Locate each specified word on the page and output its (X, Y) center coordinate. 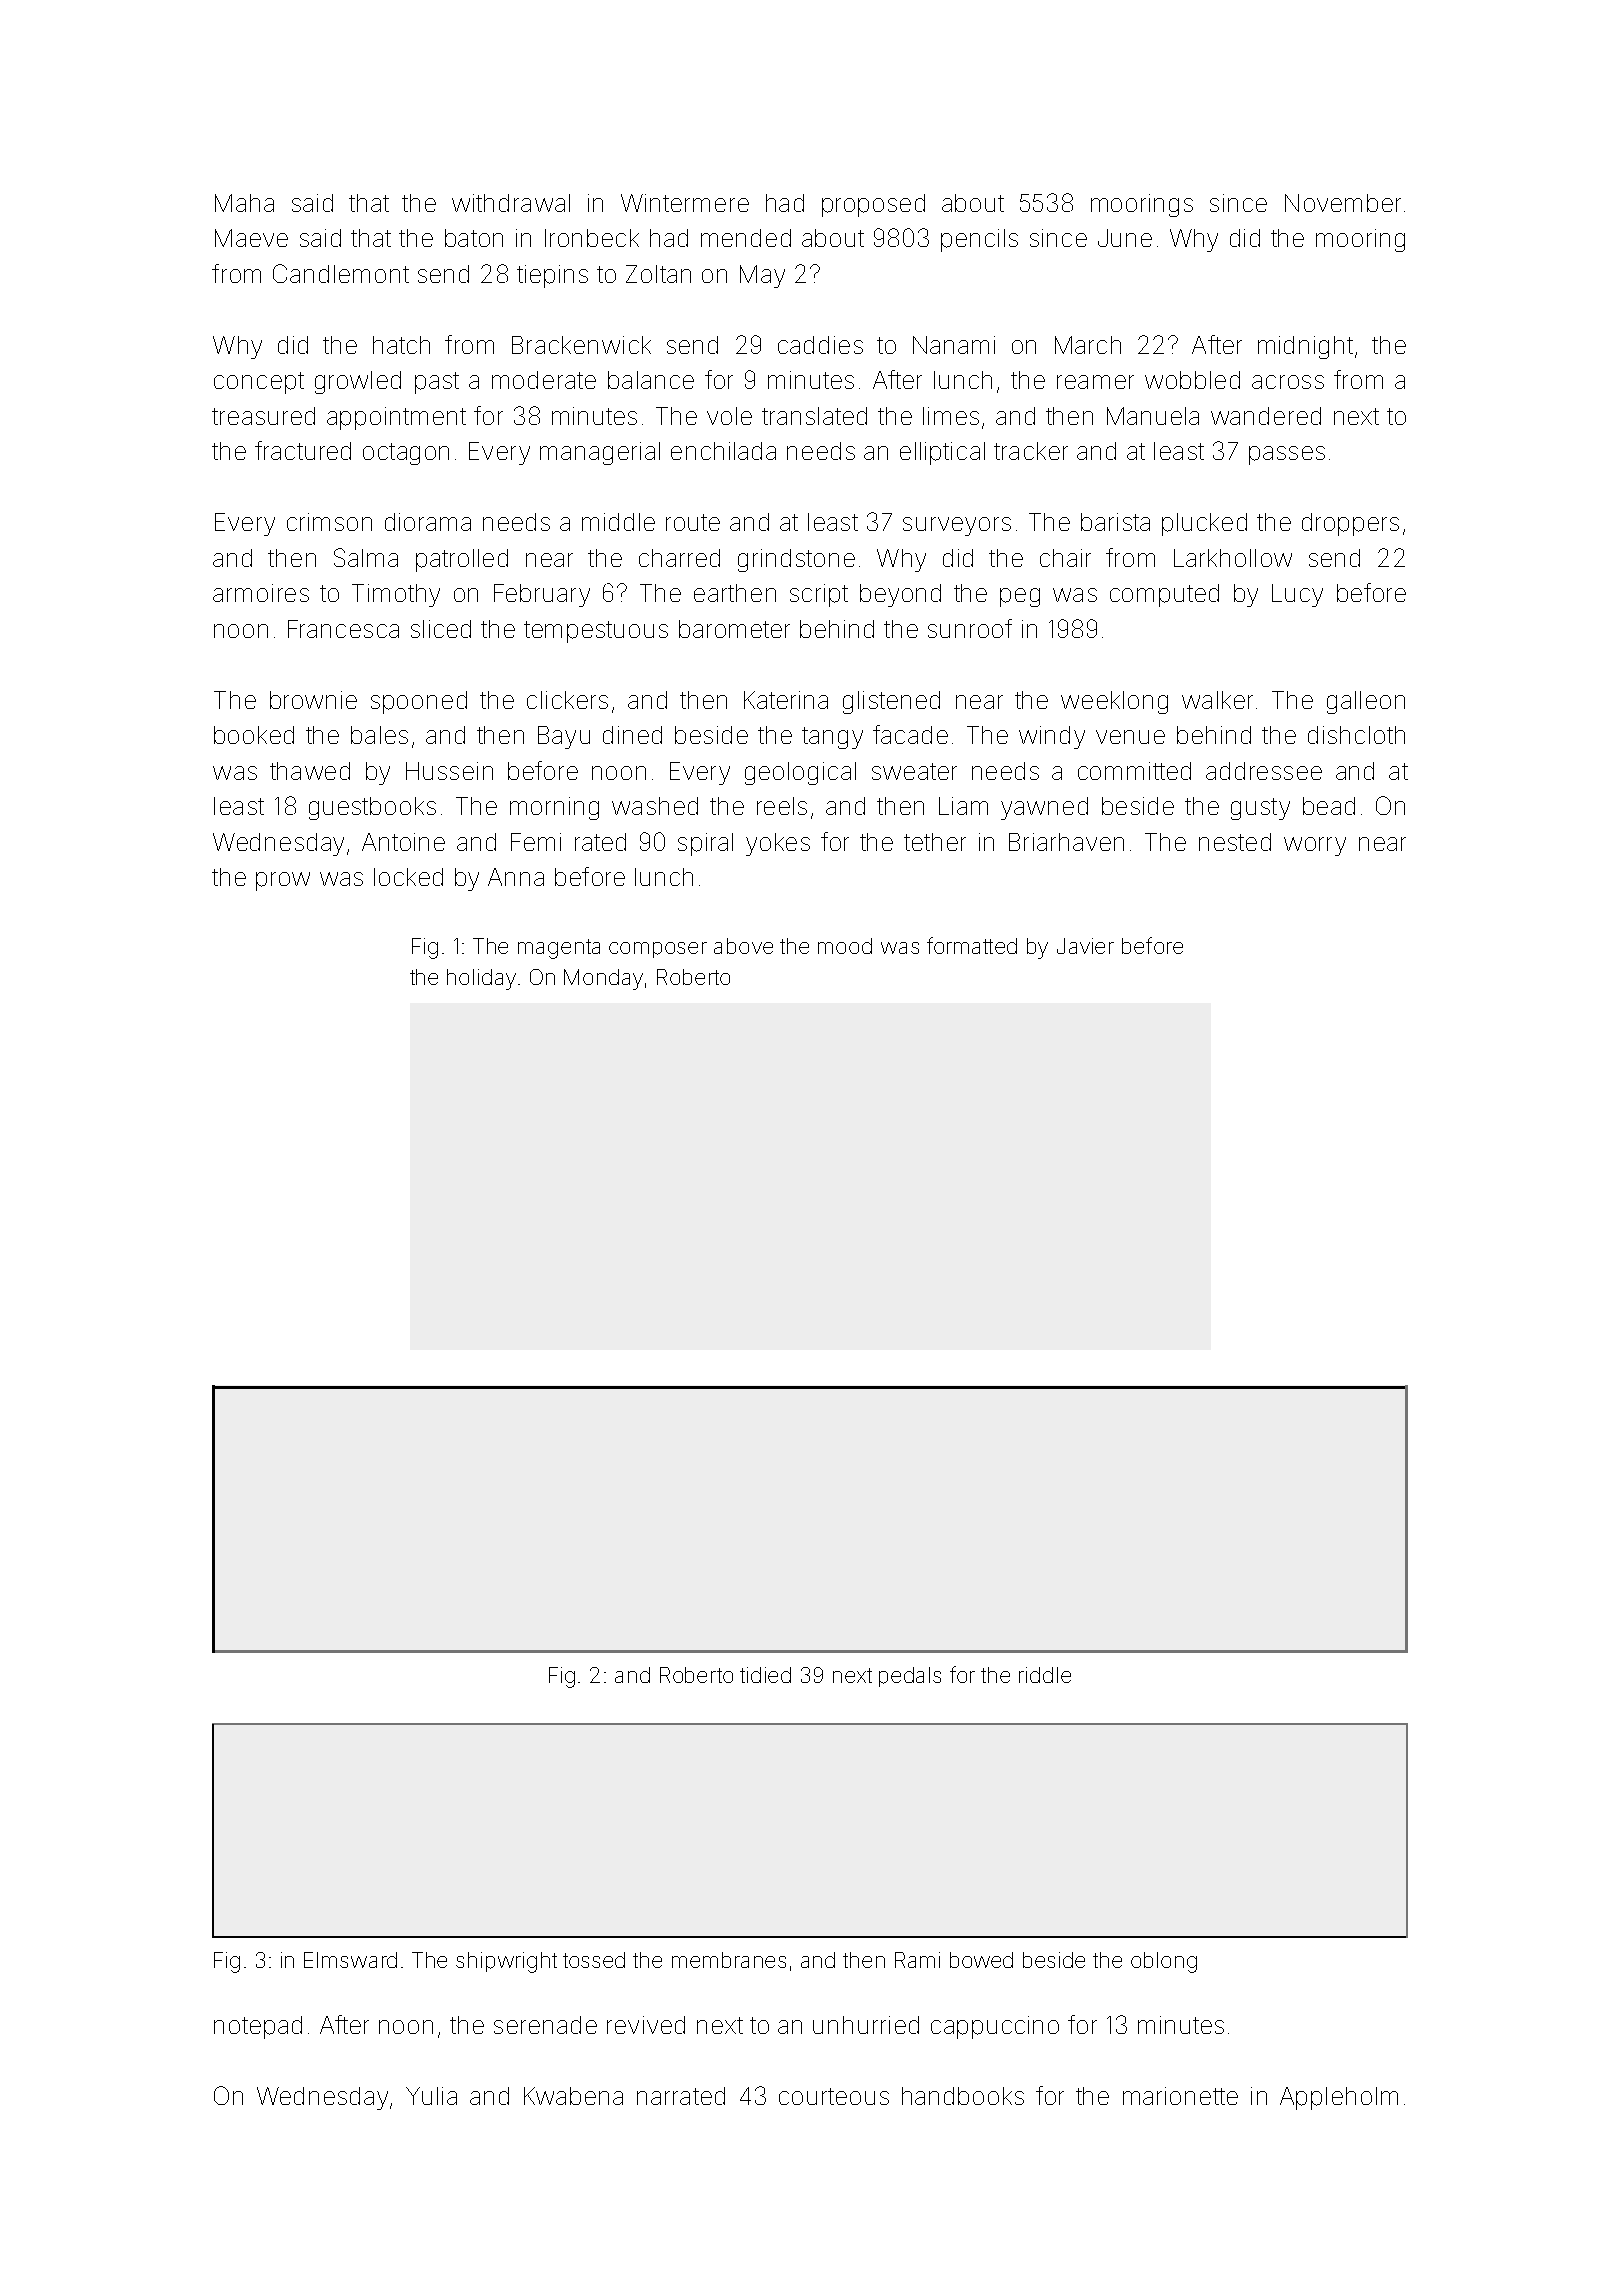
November (1343, 203)
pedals (910, 1677)
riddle (1045, 1675)
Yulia (431, 2096)
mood (845, 946)
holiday (481, 979)
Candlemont (341, 273)
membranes (729, 1960)
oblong (1164, 1962)
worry (1315, 846)
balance (651, 380)
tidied (765, 1675)
